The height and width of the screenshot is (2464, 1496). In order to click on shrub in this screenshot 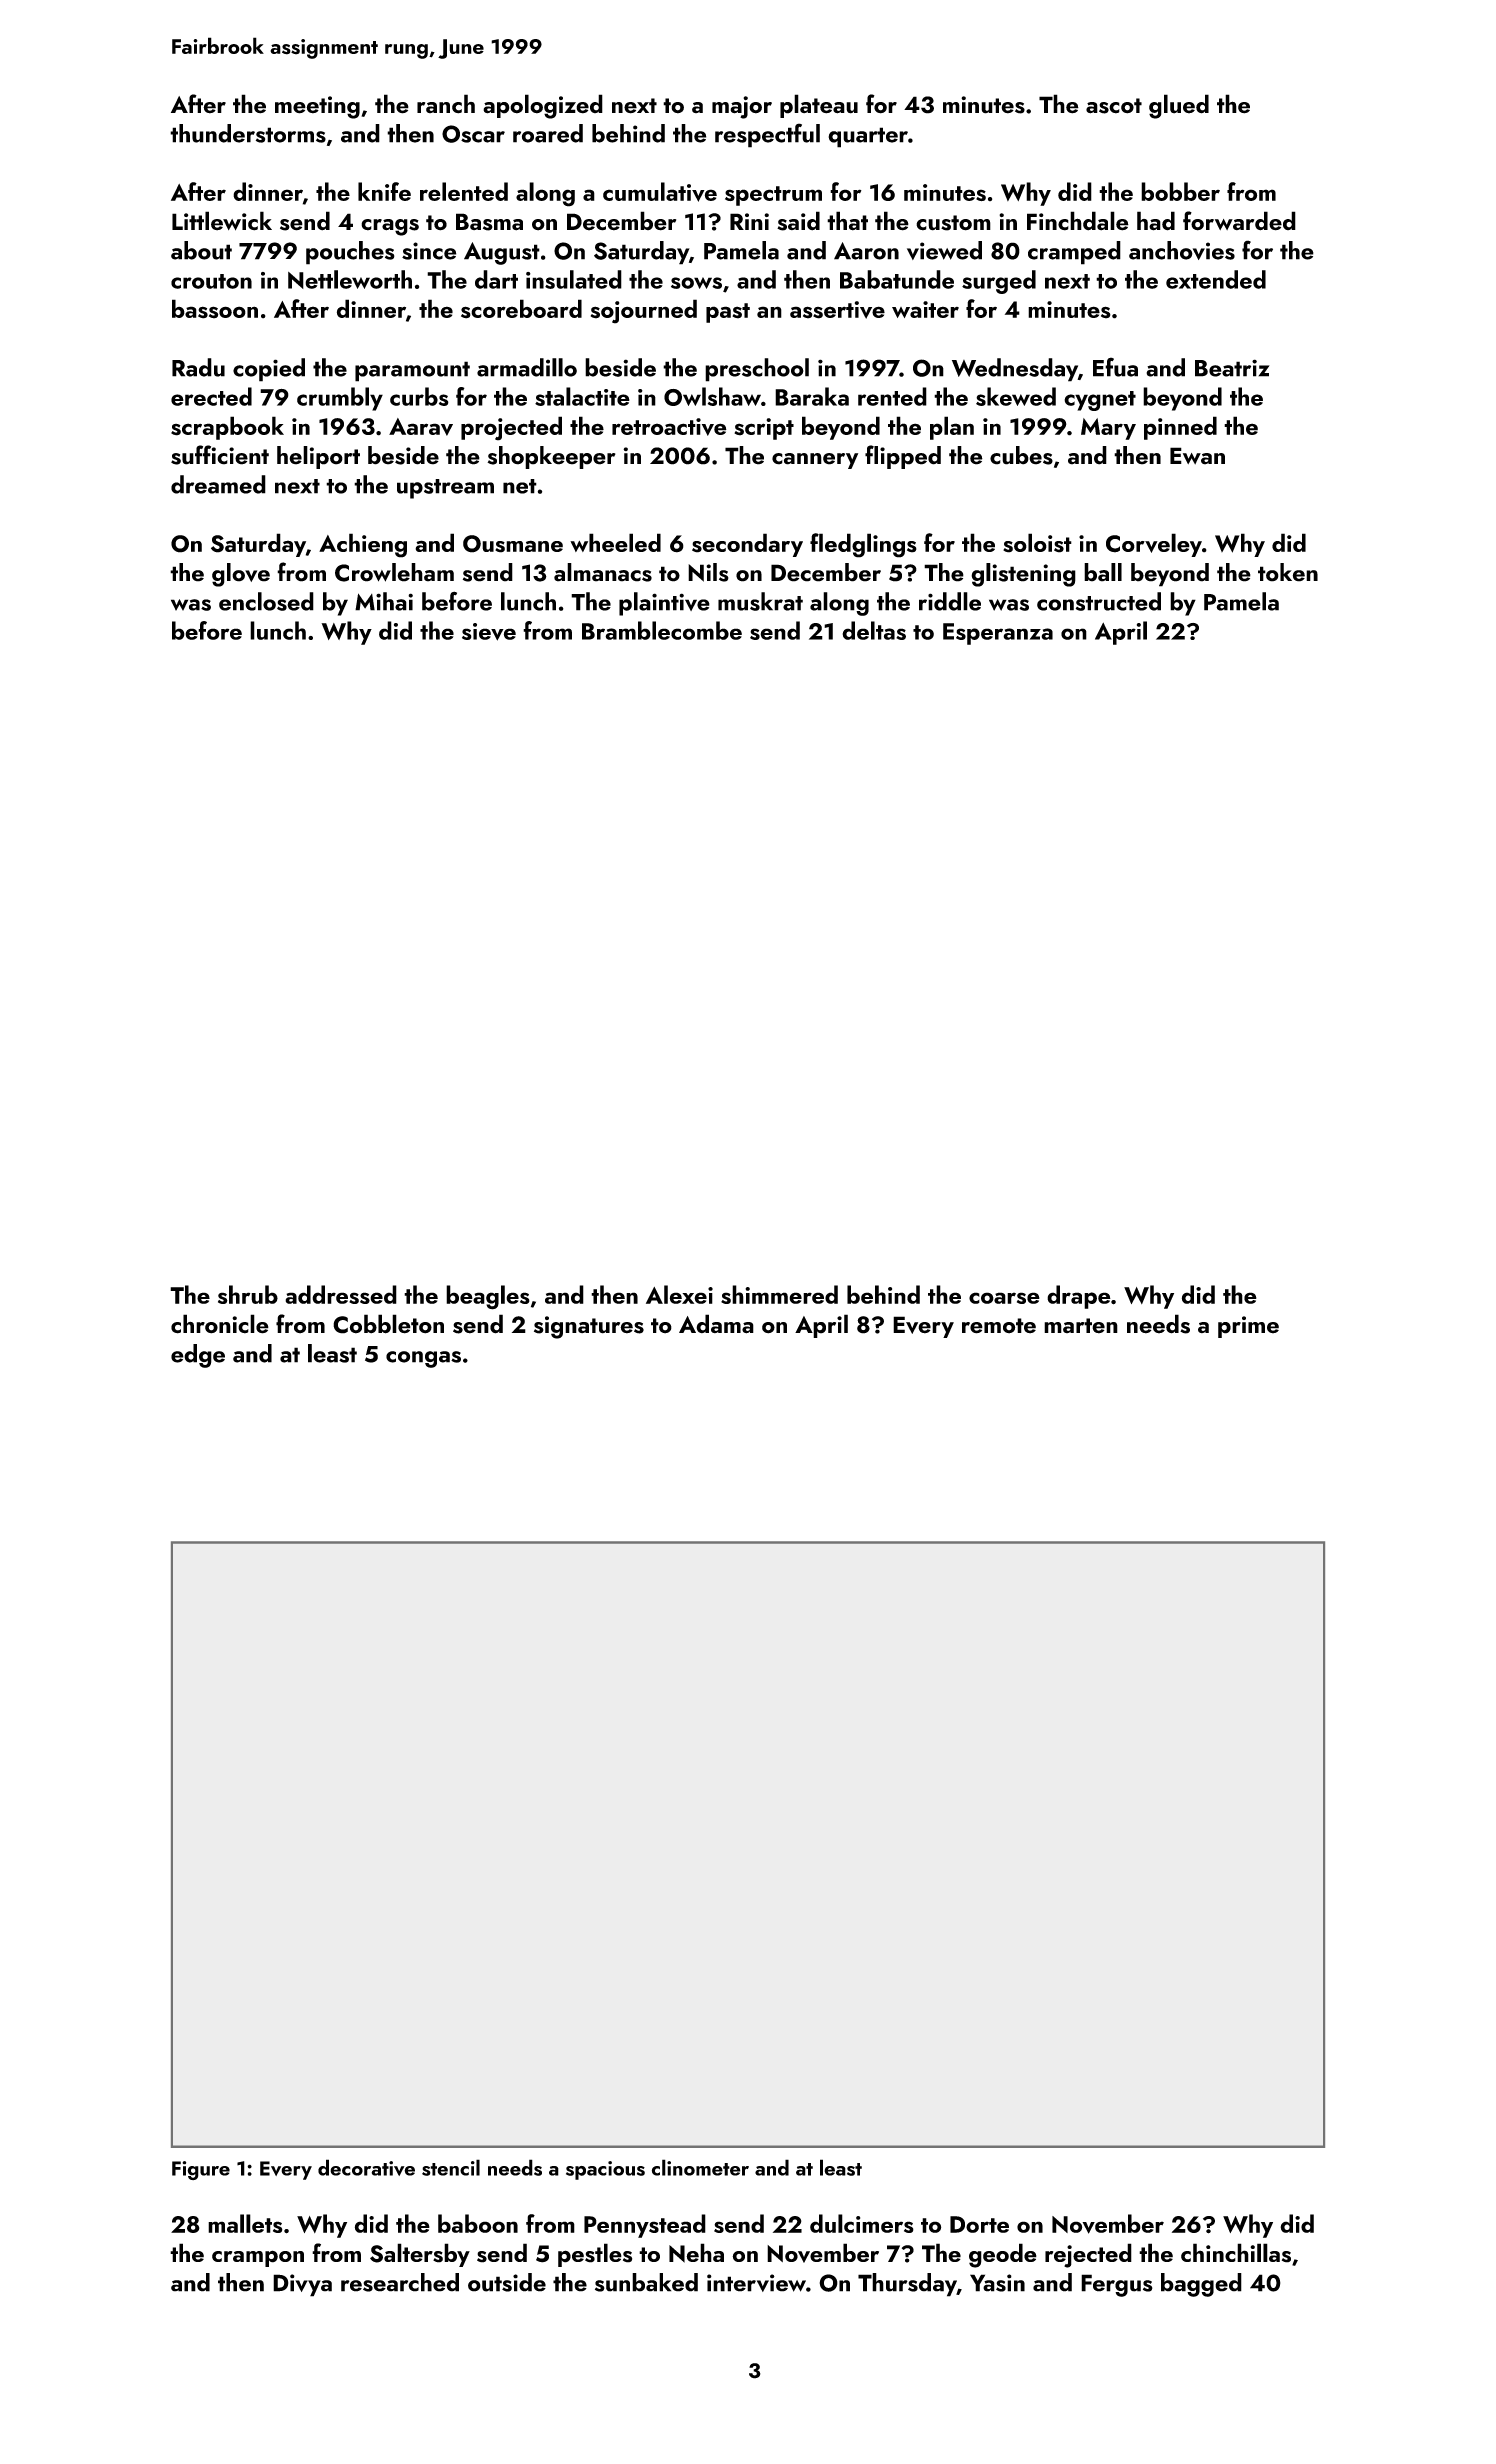, I will do `click(248, 1294)`.
